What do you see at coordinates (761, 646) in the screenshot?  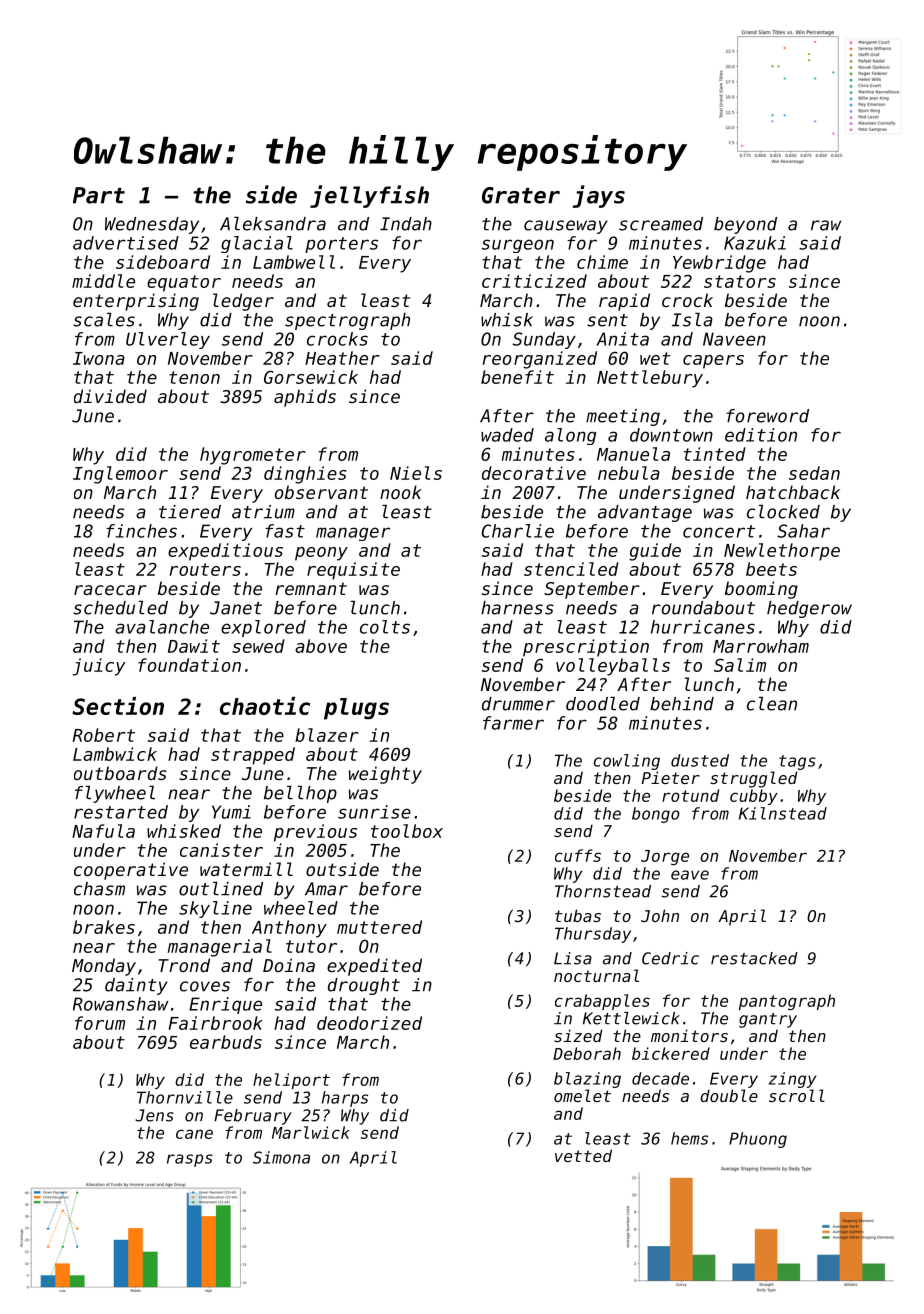 I see `Marrowham` at bounding box center [761, 646].
